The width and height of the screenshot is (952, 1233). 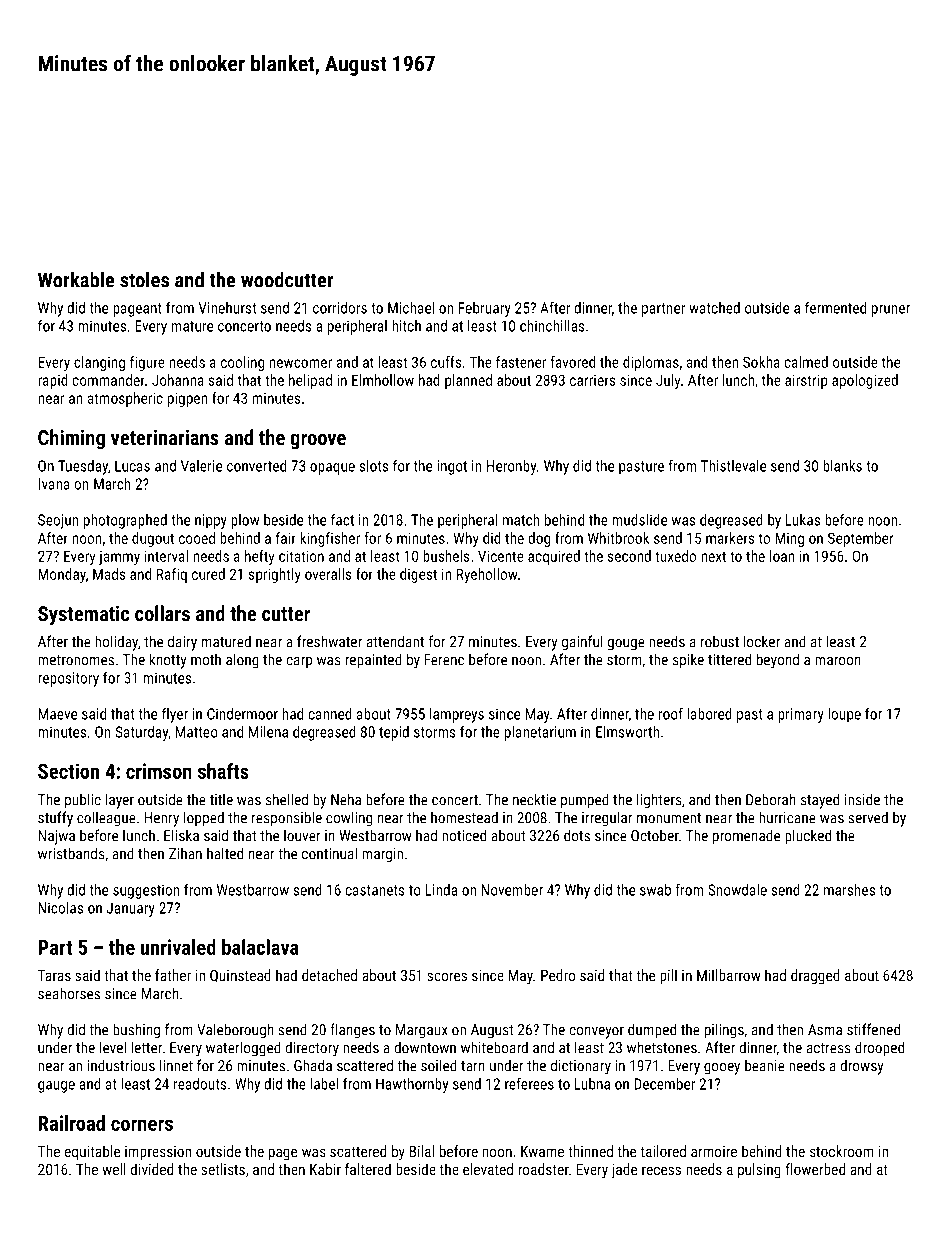 I want to click on Ferenc, so click(x=444, y=660).
